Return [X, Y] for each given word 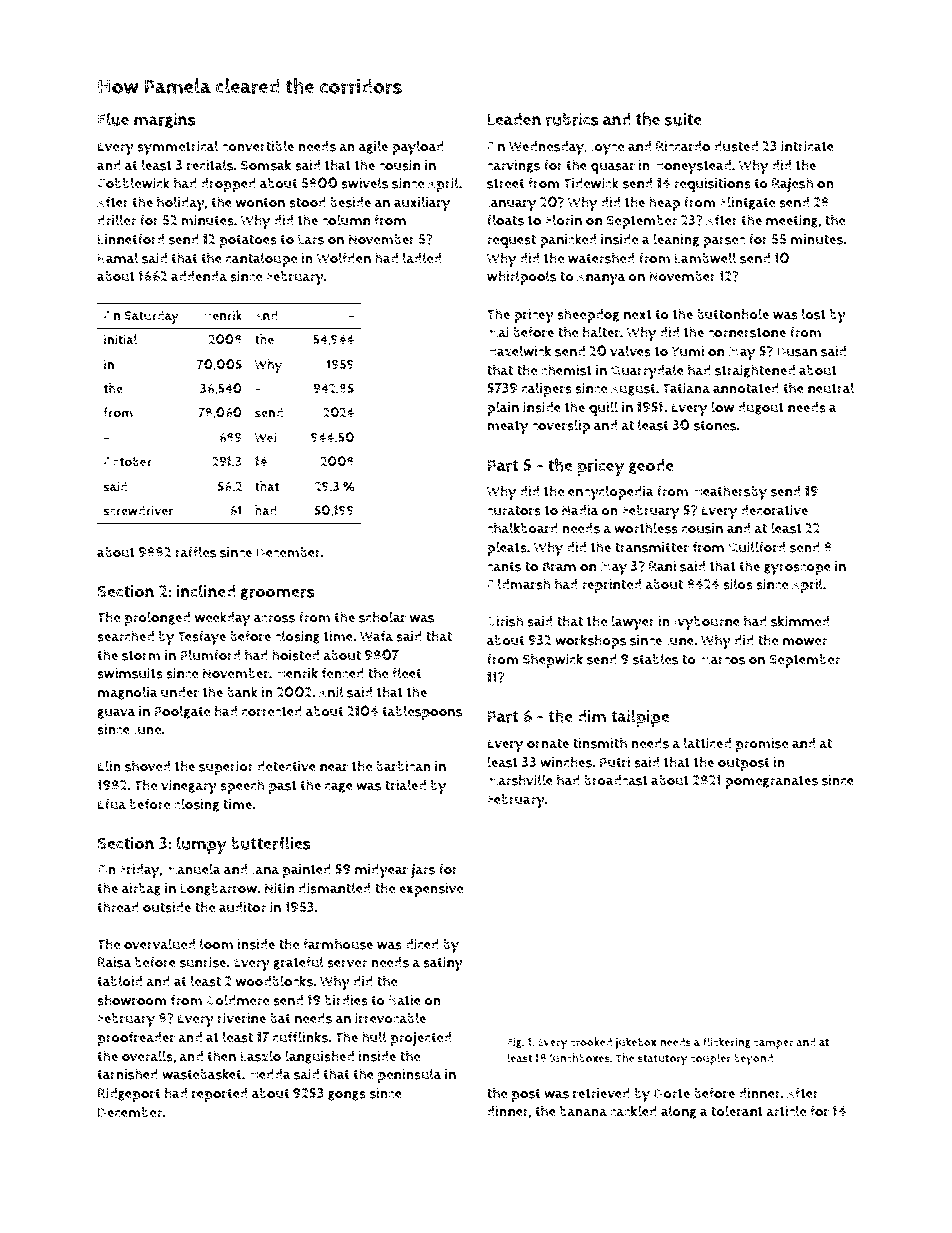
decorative [774, 510]
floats [505, 220]
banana [583, 1111]
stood [307, 202]
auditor [242, 907]
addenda [199, 276]
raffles [195, 552]
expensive [431, 890]
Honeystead [692, 167]
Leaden [514, 119]
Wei [266, 437]
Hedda [270, 1074]
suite [683, 119]
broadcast [616, 780]
